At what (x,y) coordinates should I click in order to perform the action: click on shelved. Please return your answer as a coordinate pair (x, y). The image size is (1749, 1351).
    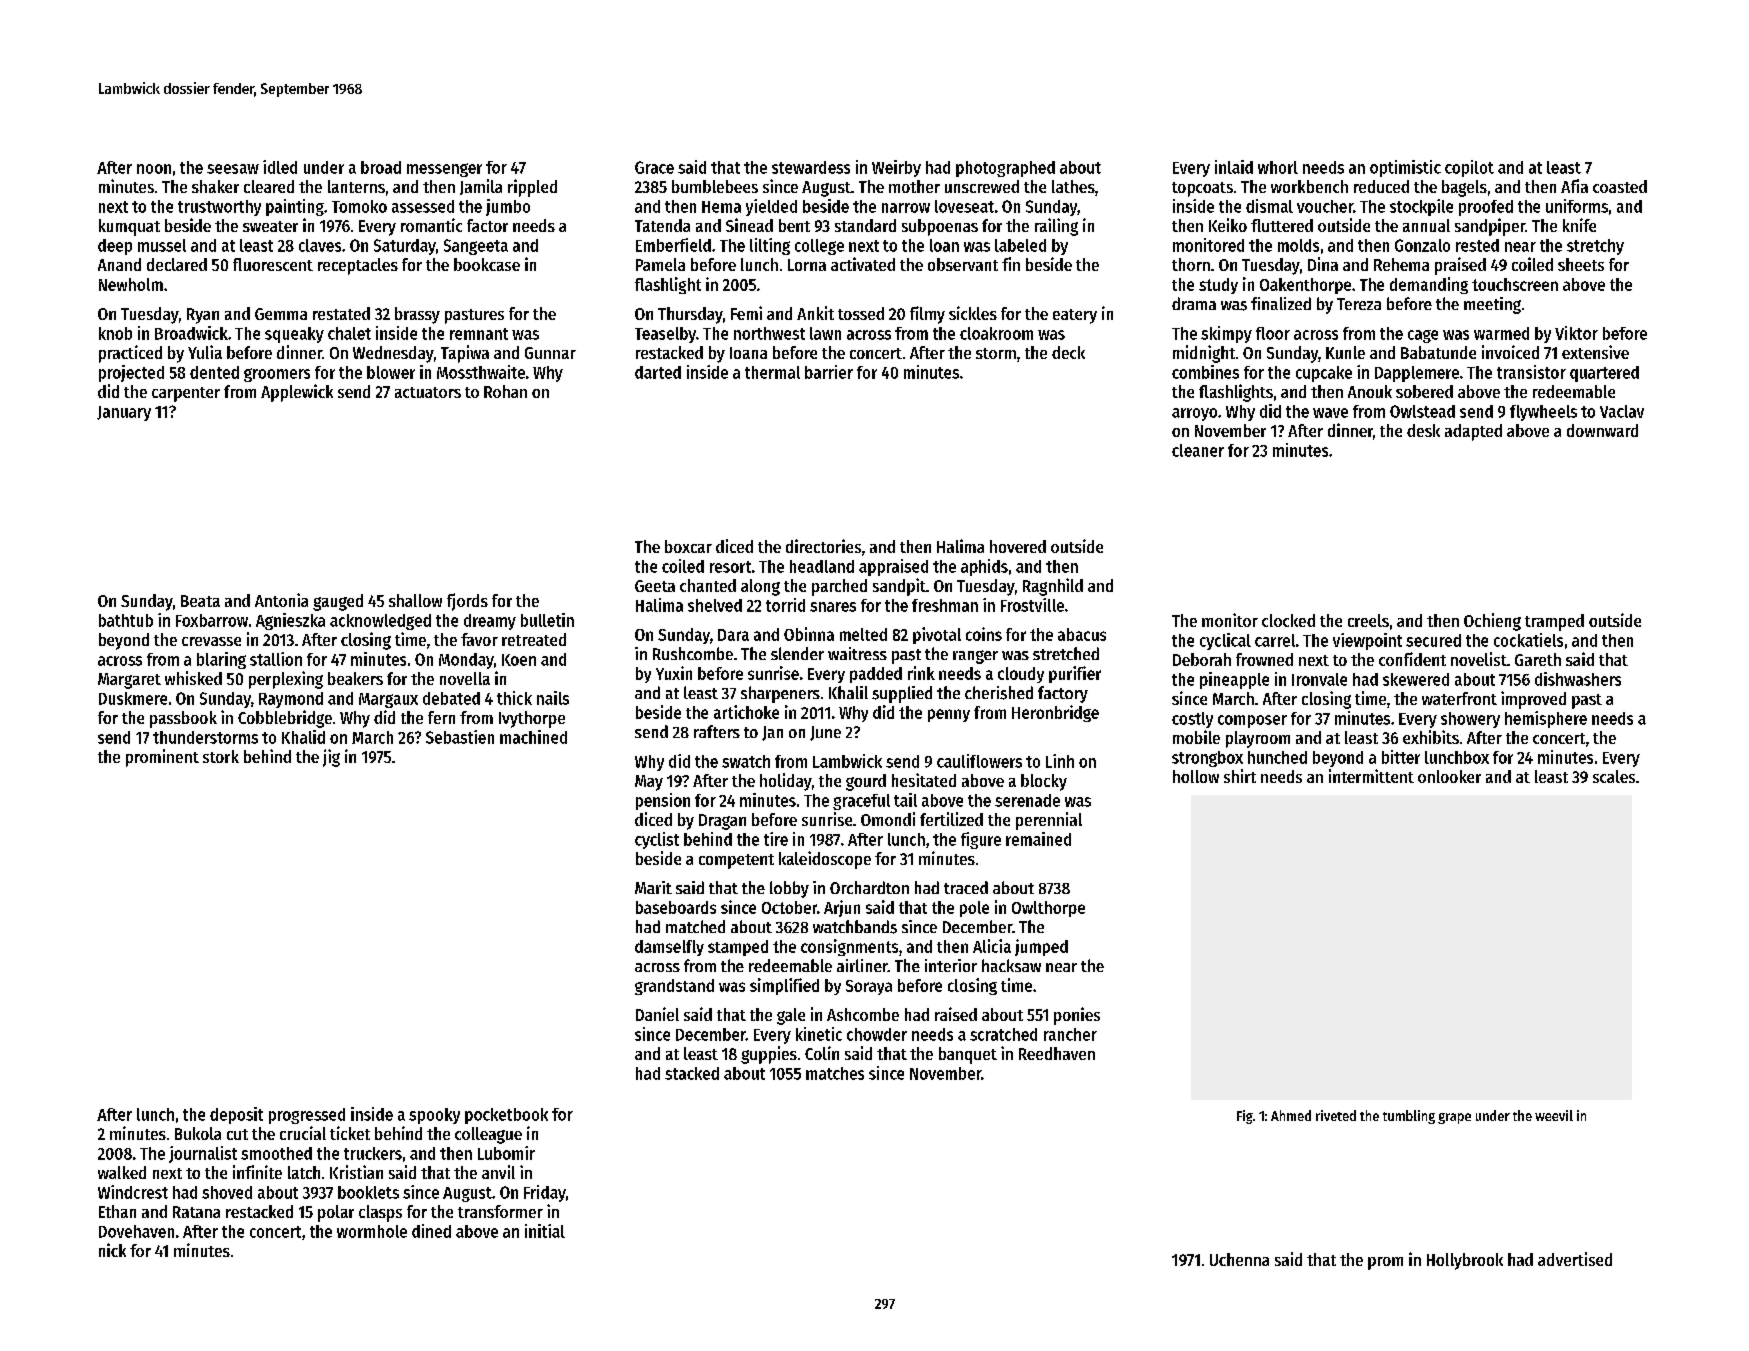
    Looking at the image, I should click on (715, 605).
